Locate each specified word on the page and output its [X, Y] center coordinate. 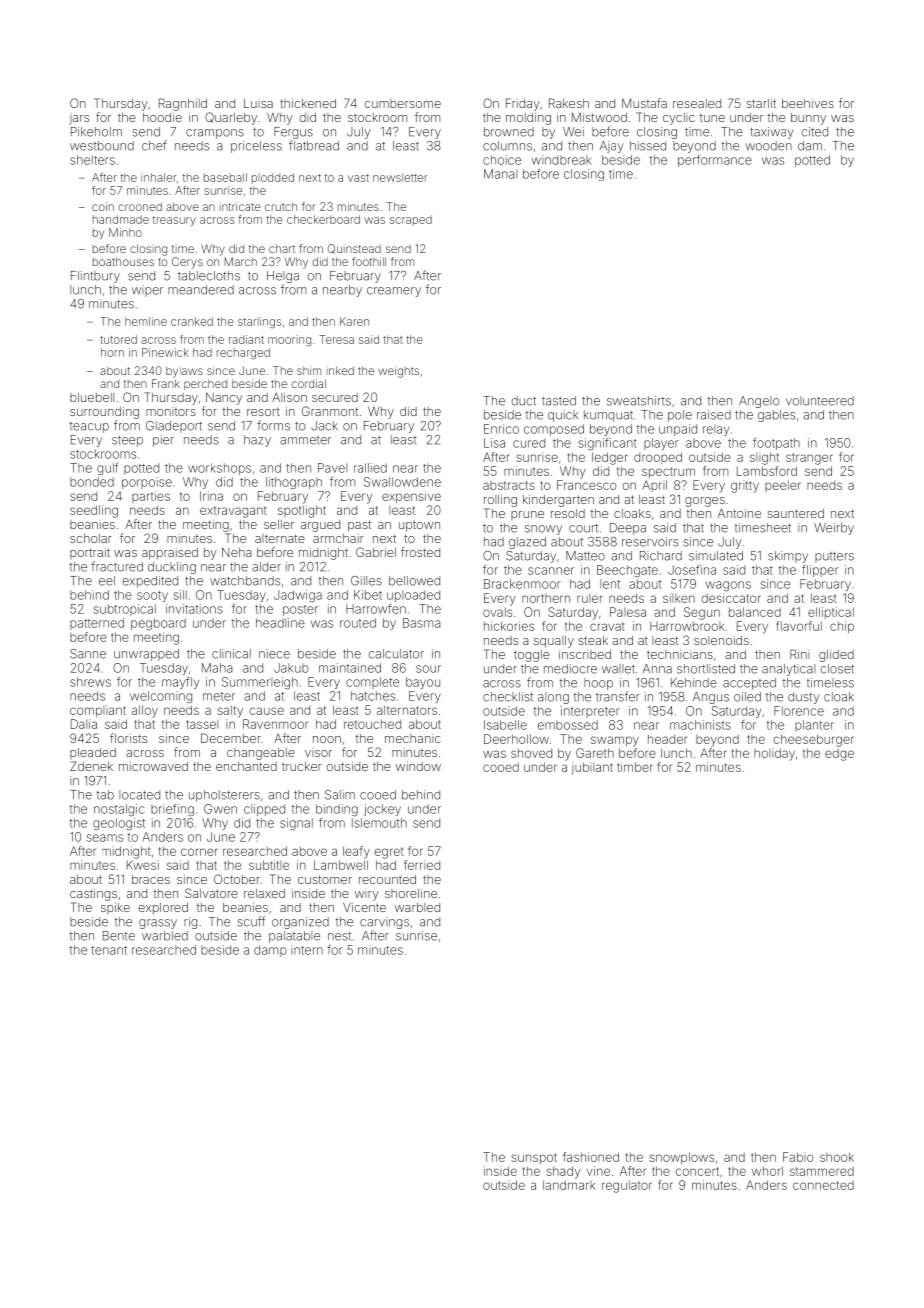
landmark [569, 1185]
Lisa [494, 443]
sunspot [534, 1158]
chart [282, 248]
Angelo [759, 402]
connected [823, 1185]
